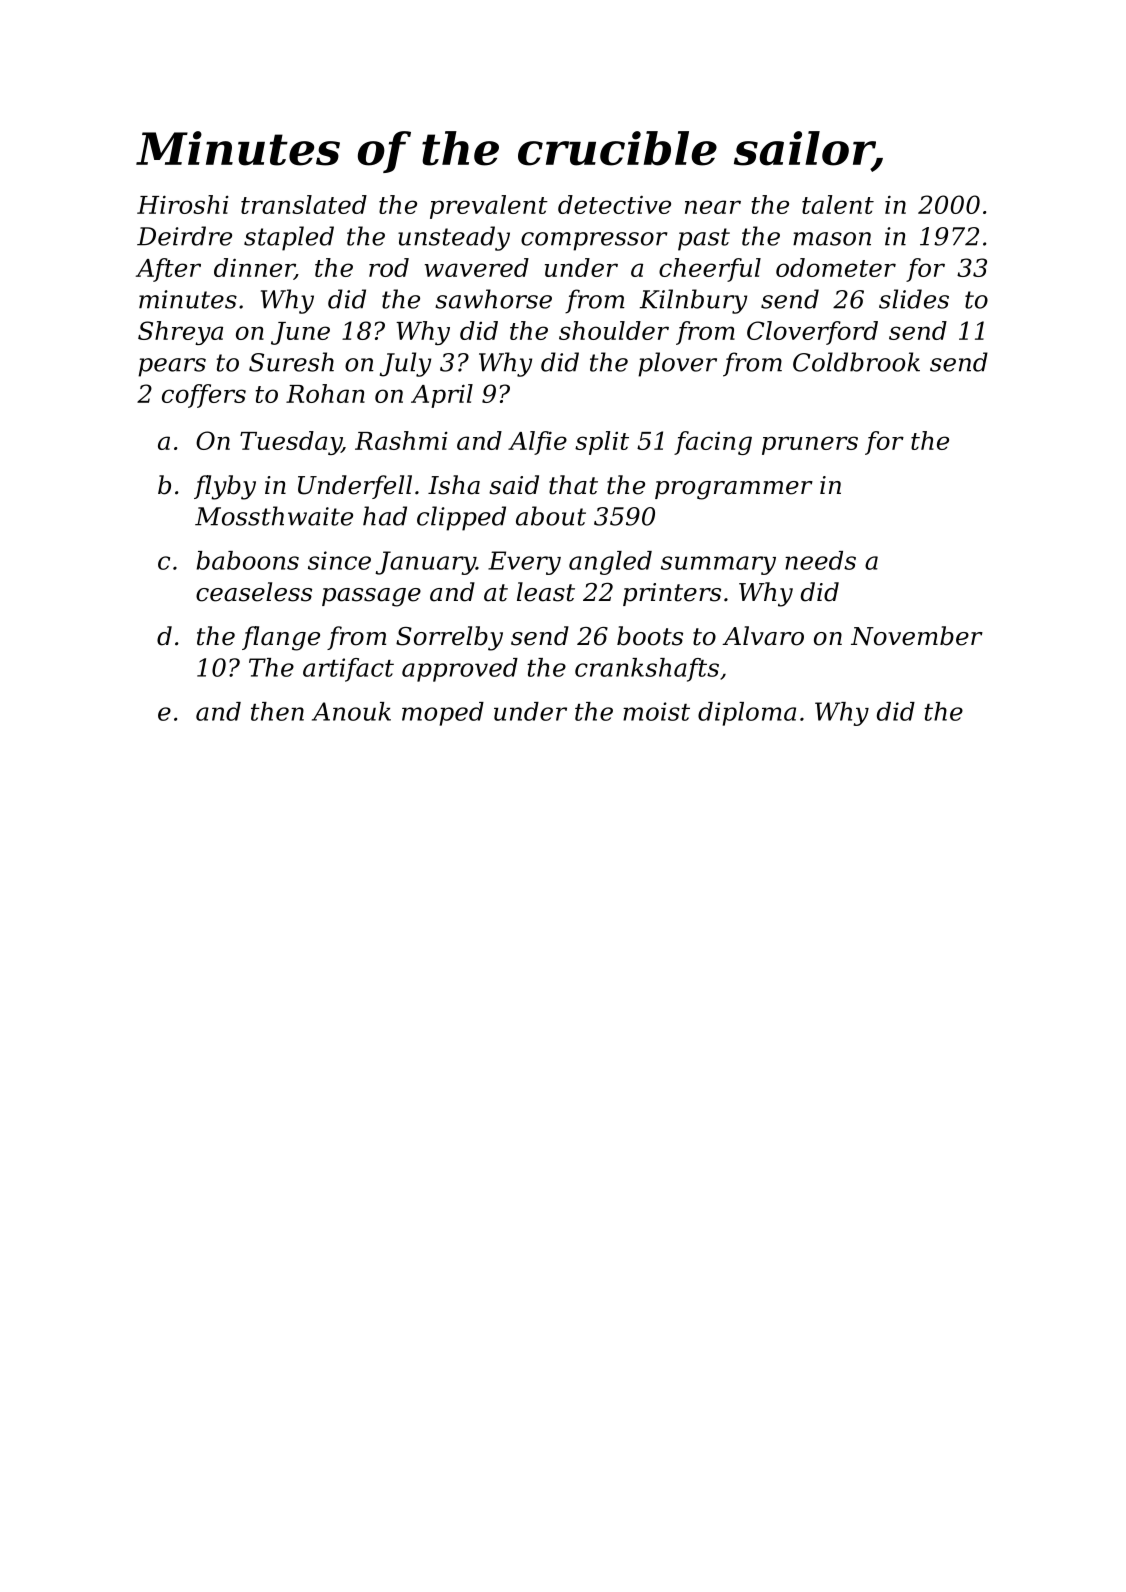 Image resolution: width=1126 pixels, height=1592 pixels. I want to click on flange, so click(281, 638).
